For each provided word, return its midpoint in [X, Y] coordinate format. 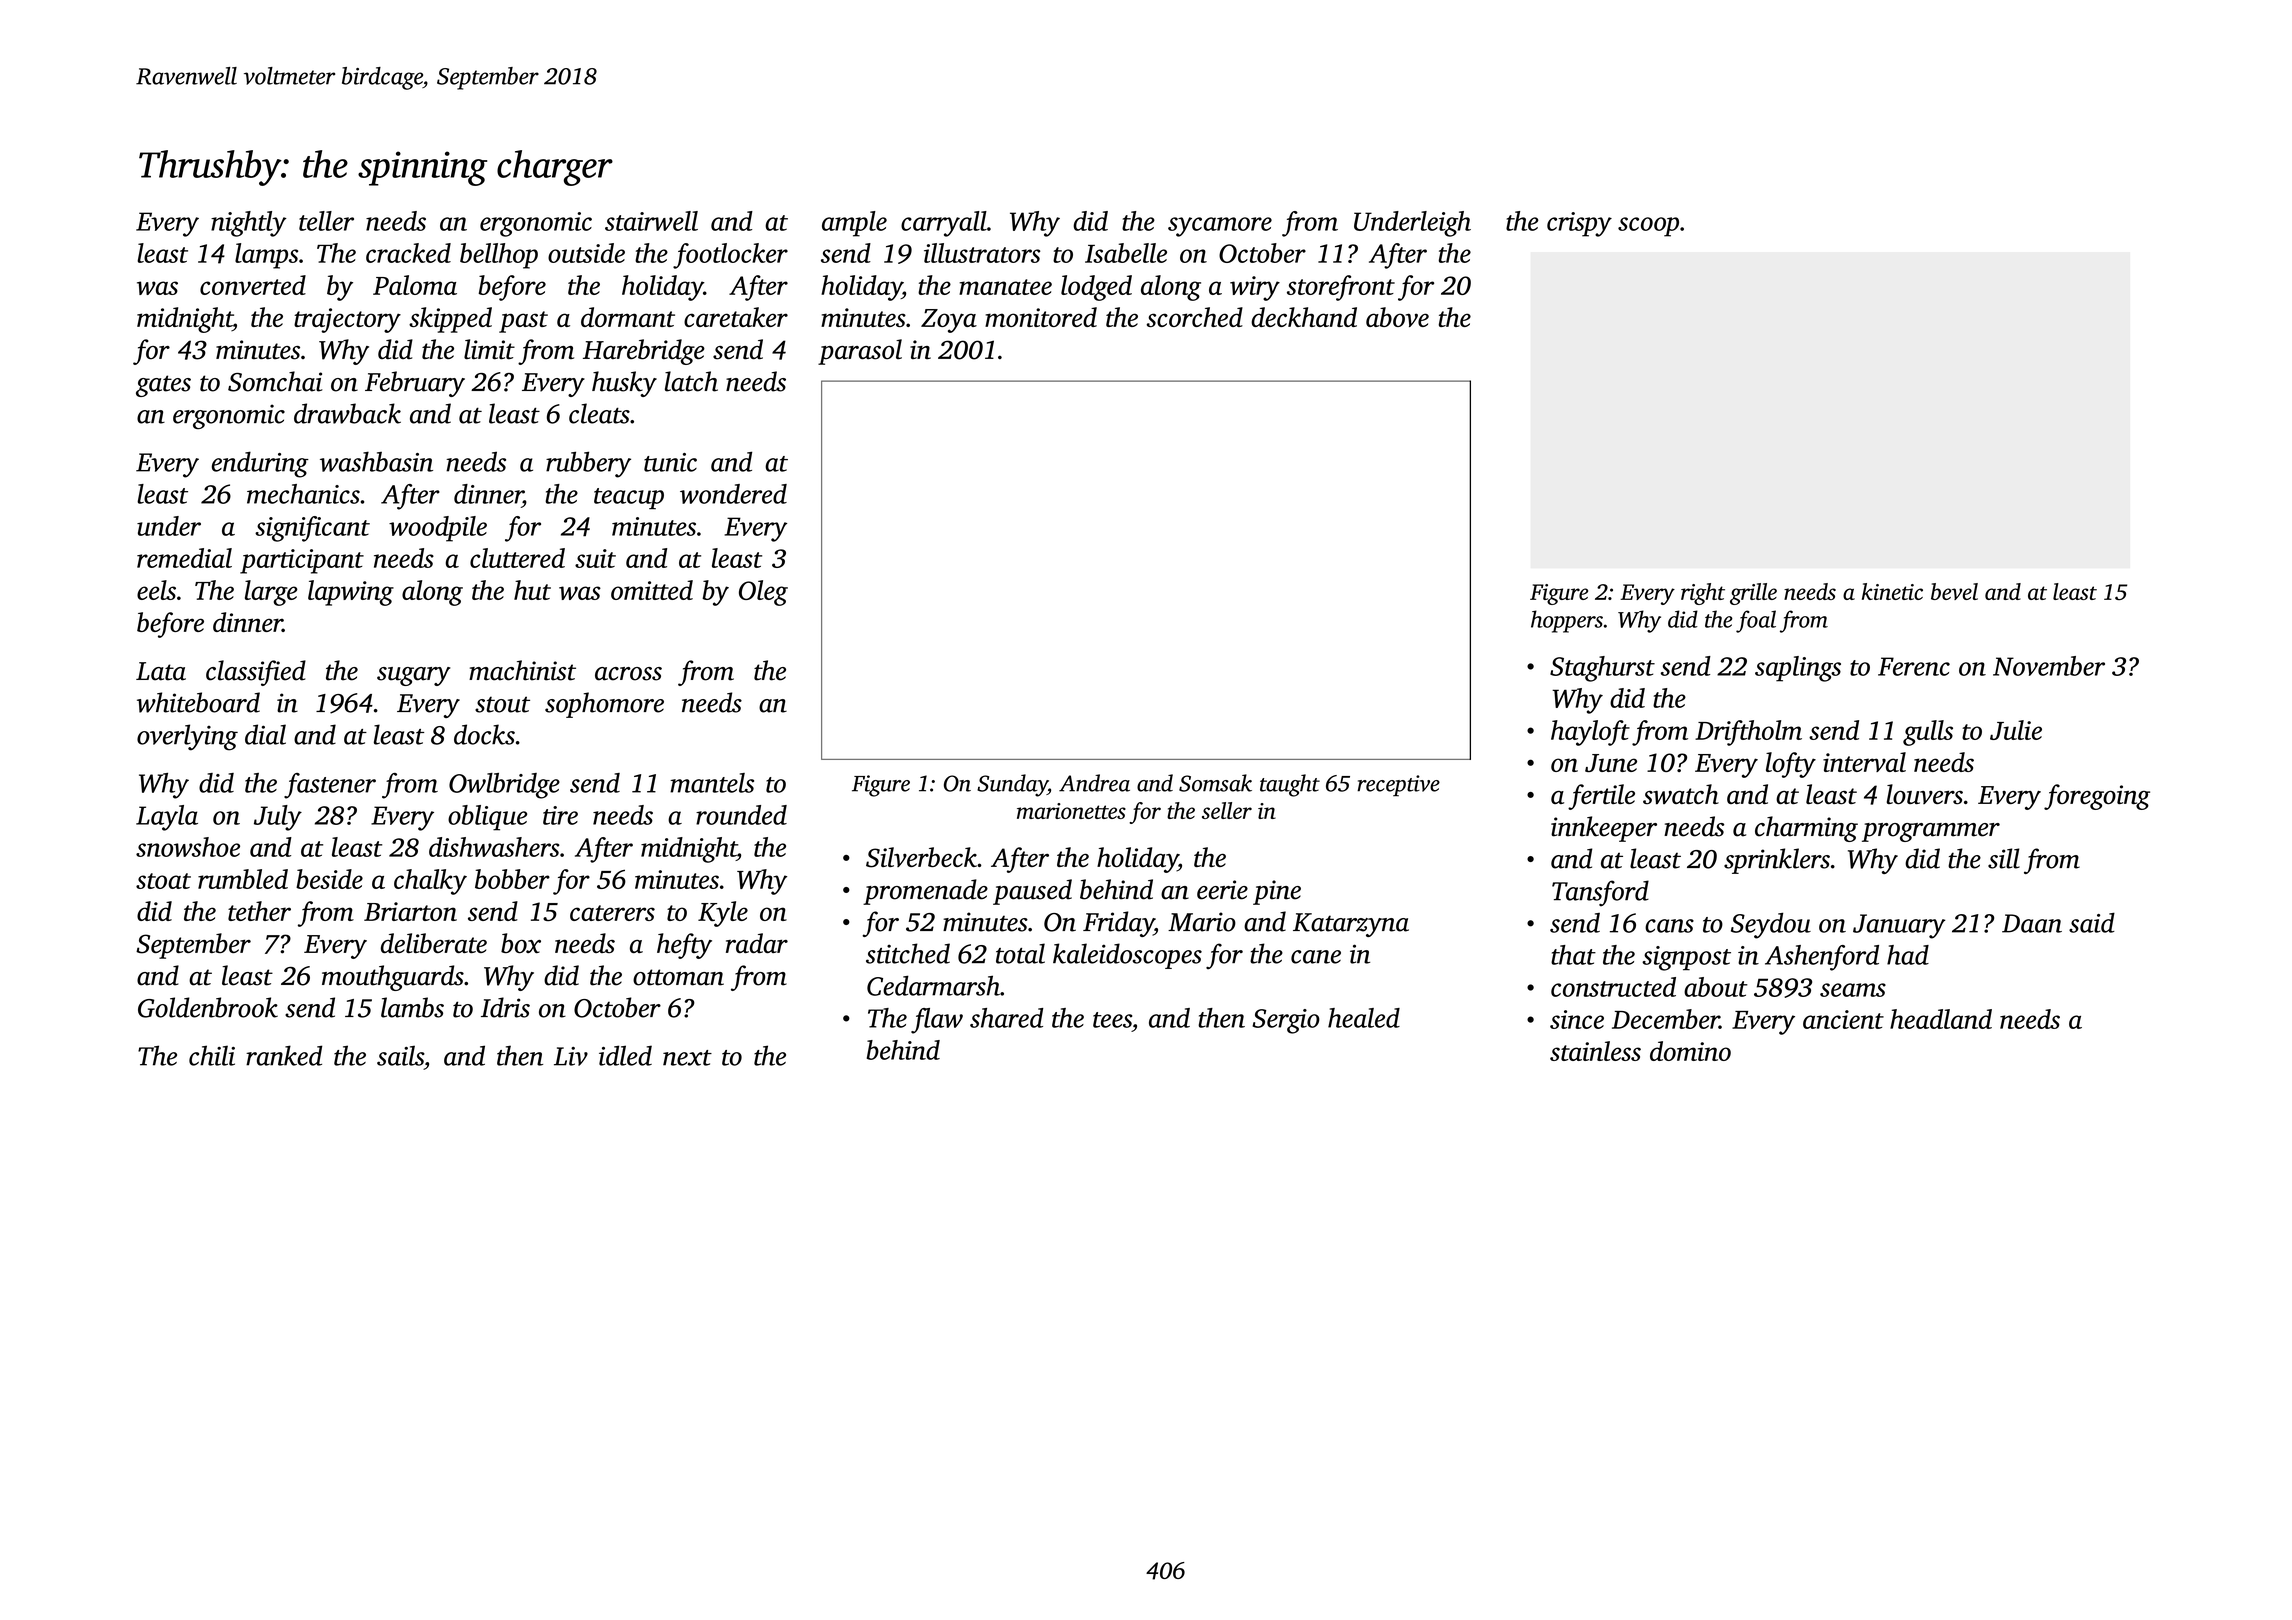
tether [259, 911]
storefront [1341, 288]
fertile [1601, 797]
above [1397, 317]
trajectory [347, 320]
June [1611, 763]
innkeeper [1604, 829]
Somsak [1215, 783]
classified [256, 673]
